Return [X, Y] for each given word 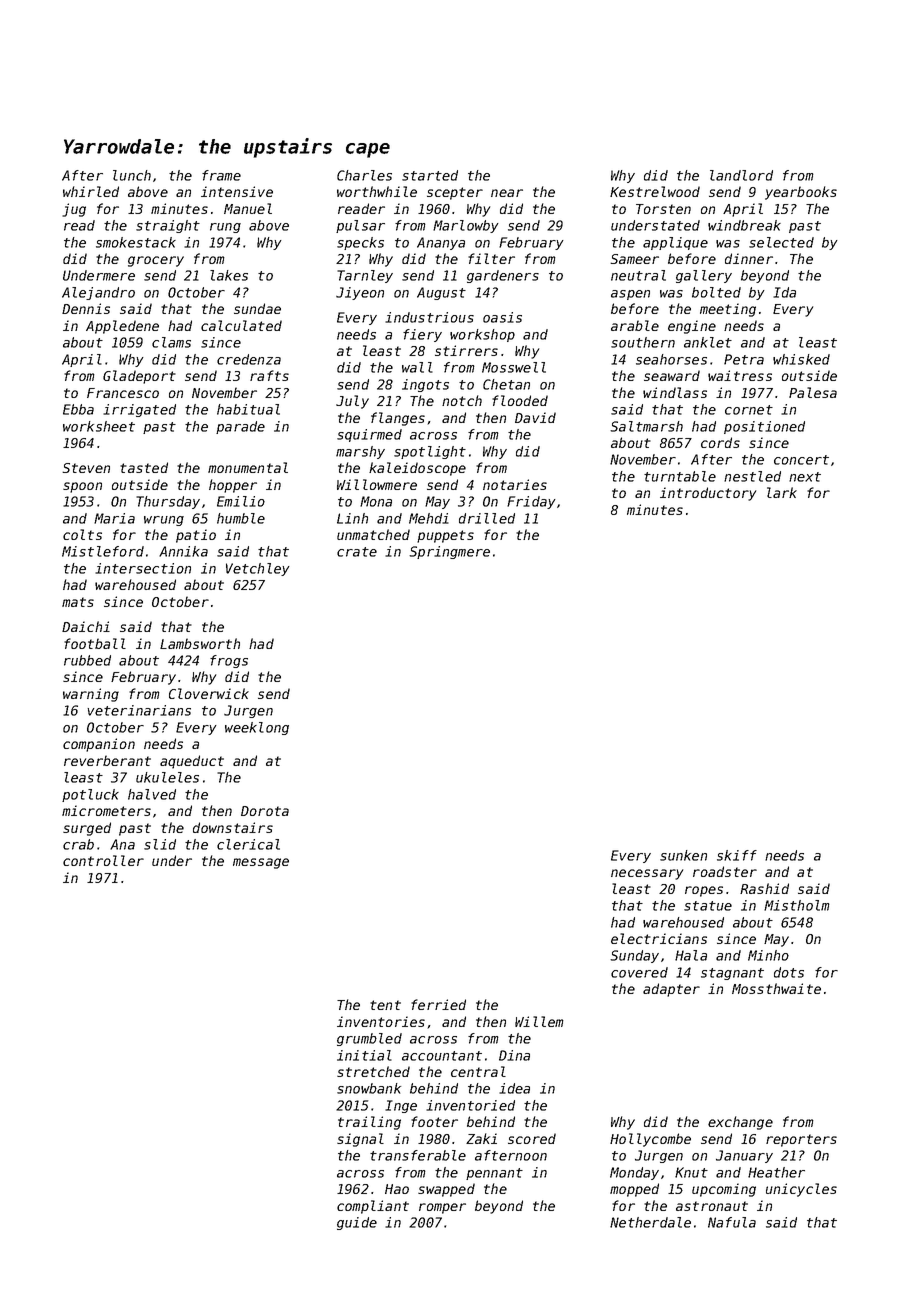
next [805, 477]
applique [675, 243]
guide [357, 1223]
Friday [531, 502]
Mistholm [797, 905]
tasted [144, 467]
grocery [156, 261]
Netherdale [650, 1222]
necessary [647, 874]
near [507, 193]
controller [103, 860]
